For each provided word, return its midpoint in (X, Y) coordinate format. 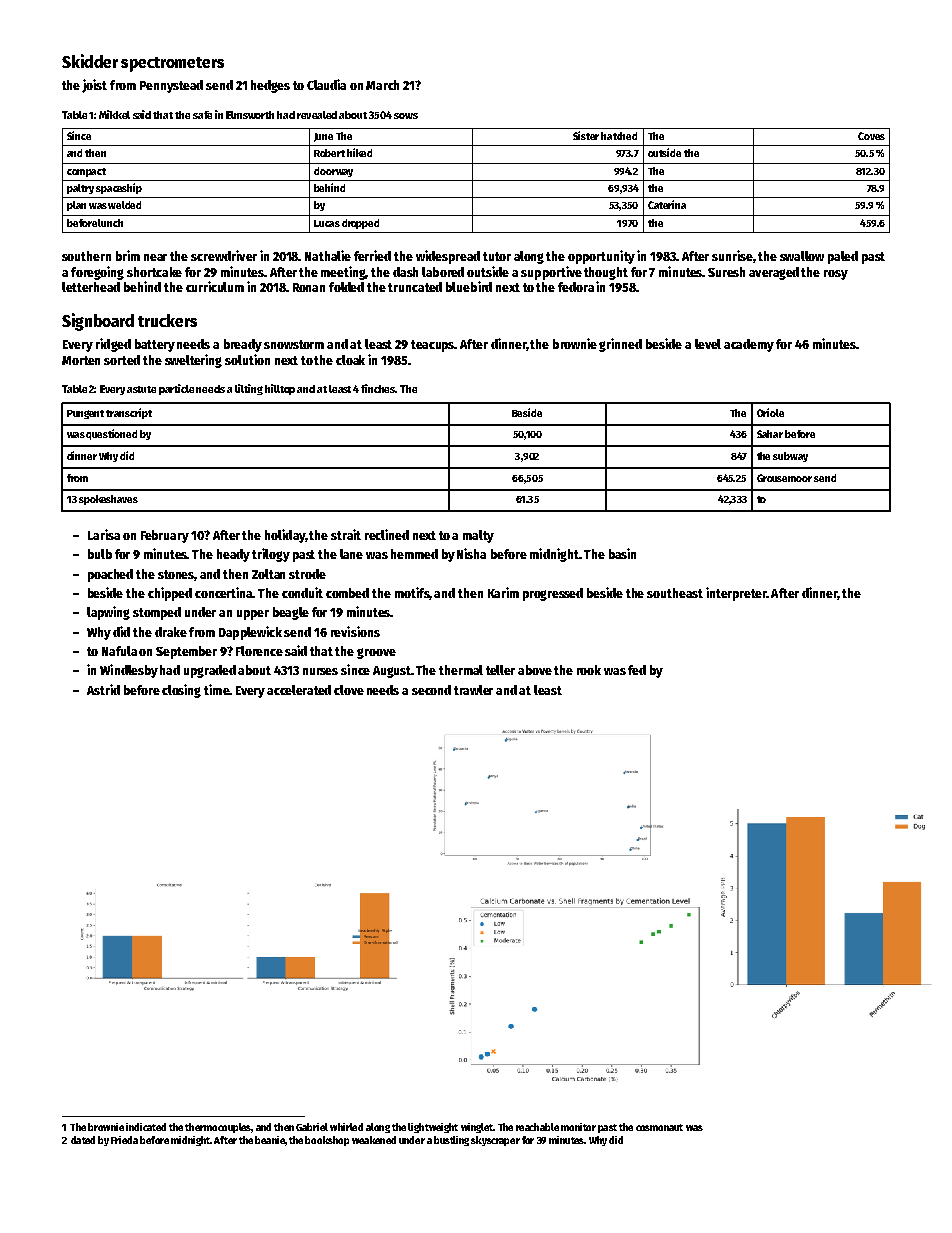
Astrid (103, 689)
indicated (146, 1127)
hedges (270, 86)
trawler (473, 690)
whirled (346, 1127)
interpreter (736, 594)
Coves (871, 136)
